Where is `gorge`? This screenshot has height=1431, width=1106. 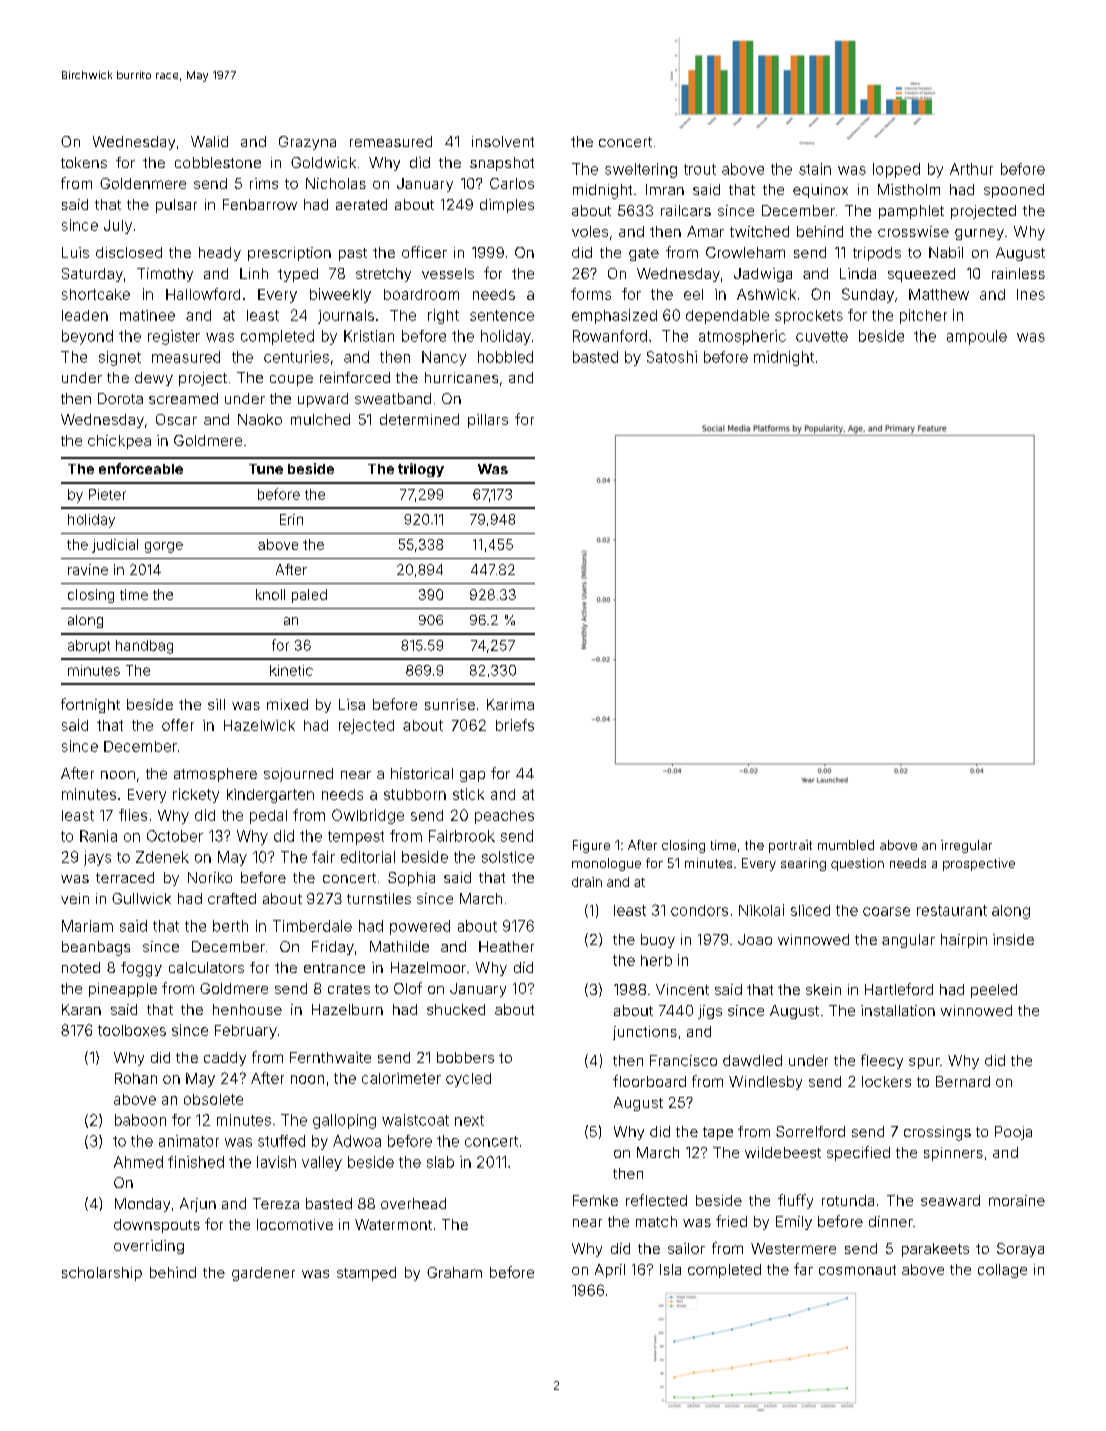
gorge is located at coordinates (164, 547).
